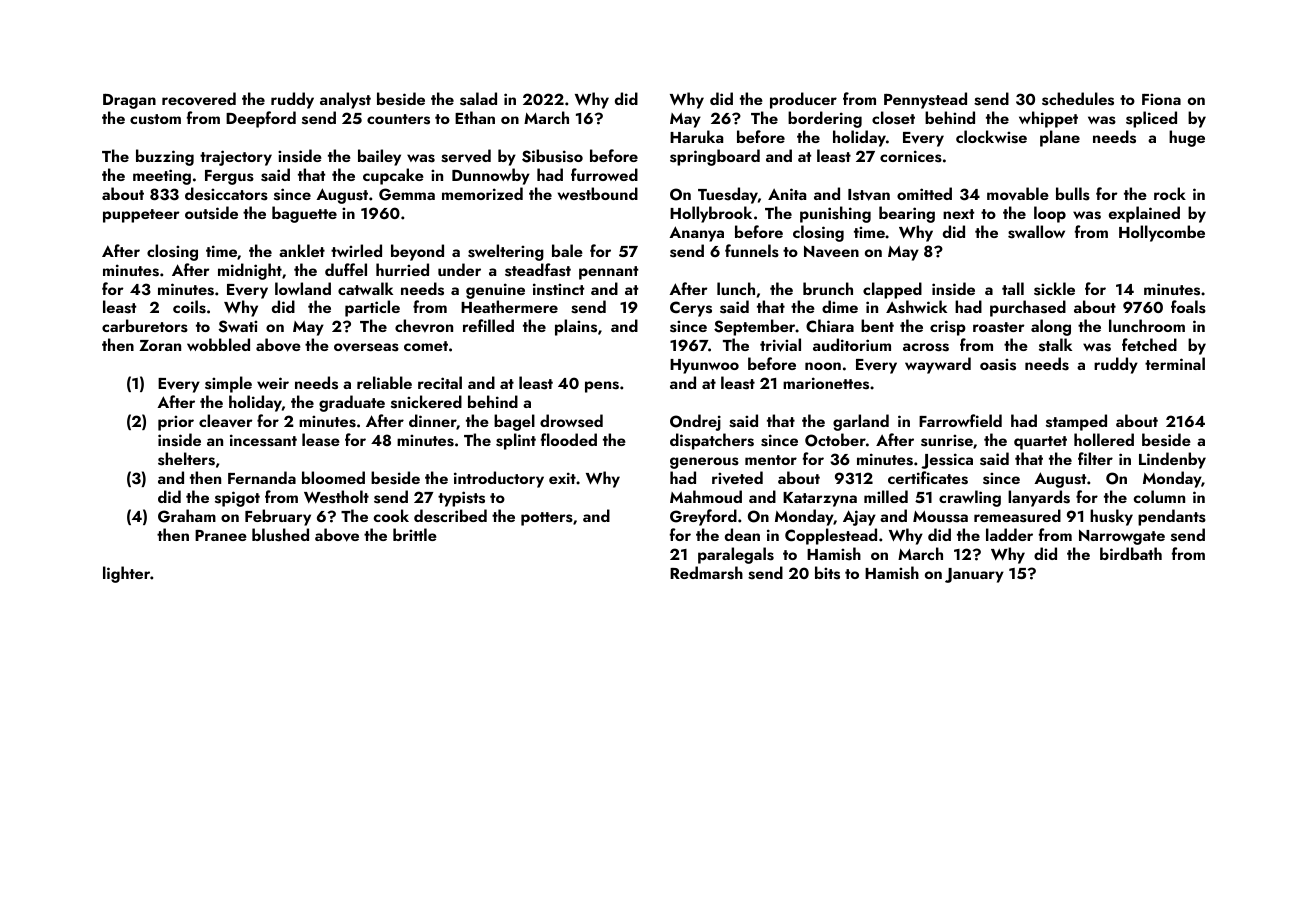 This image has height=924, width=1308. I want to click on Ethan, so click(475, 117).
